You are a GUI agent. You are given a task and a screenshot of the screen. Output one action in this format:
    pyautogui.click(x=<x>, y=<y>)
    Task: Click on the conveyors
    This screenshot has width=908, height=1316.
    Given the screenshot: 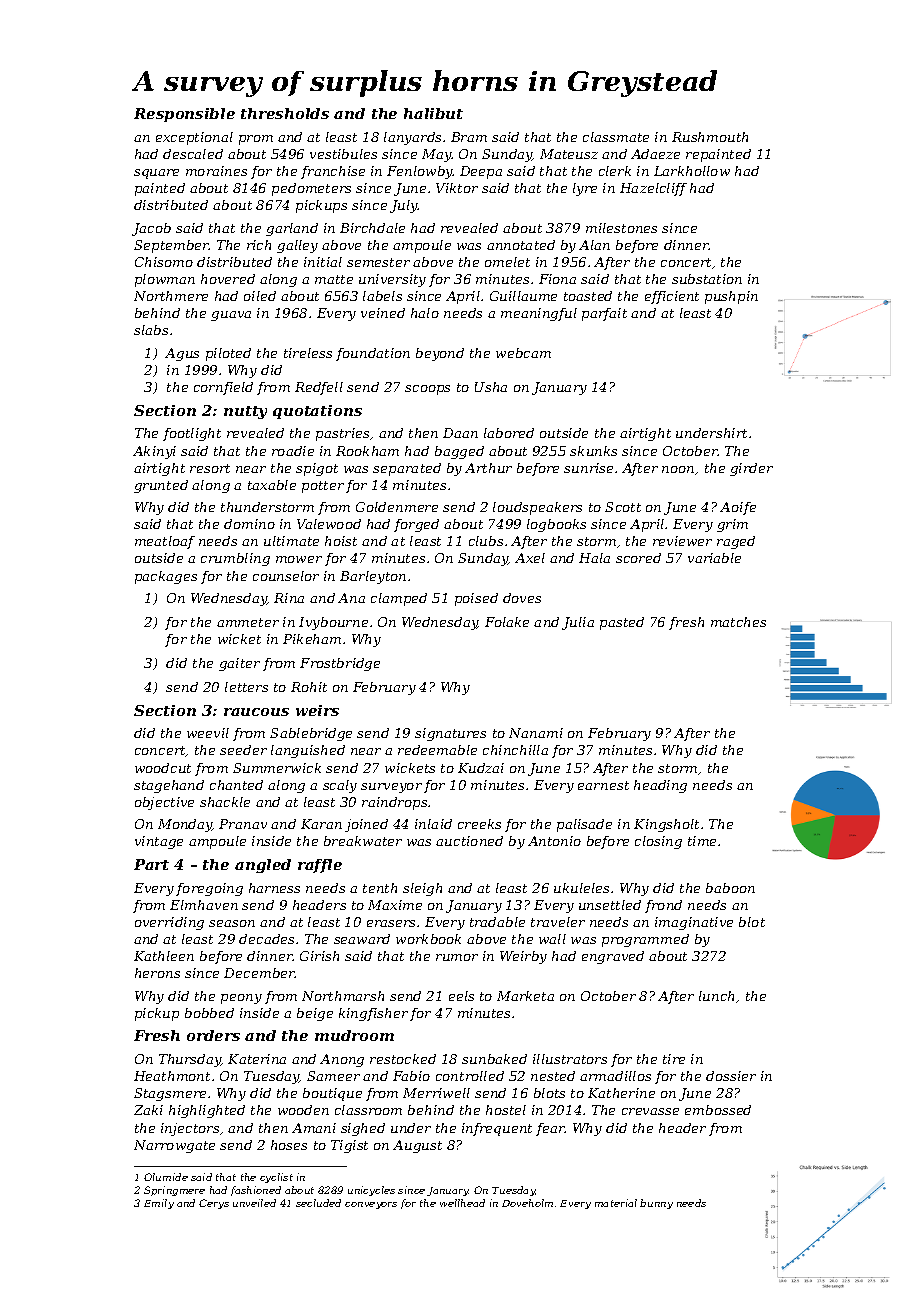 What is the action you would take?
    pyautogui.click(x=371, y=1205)
